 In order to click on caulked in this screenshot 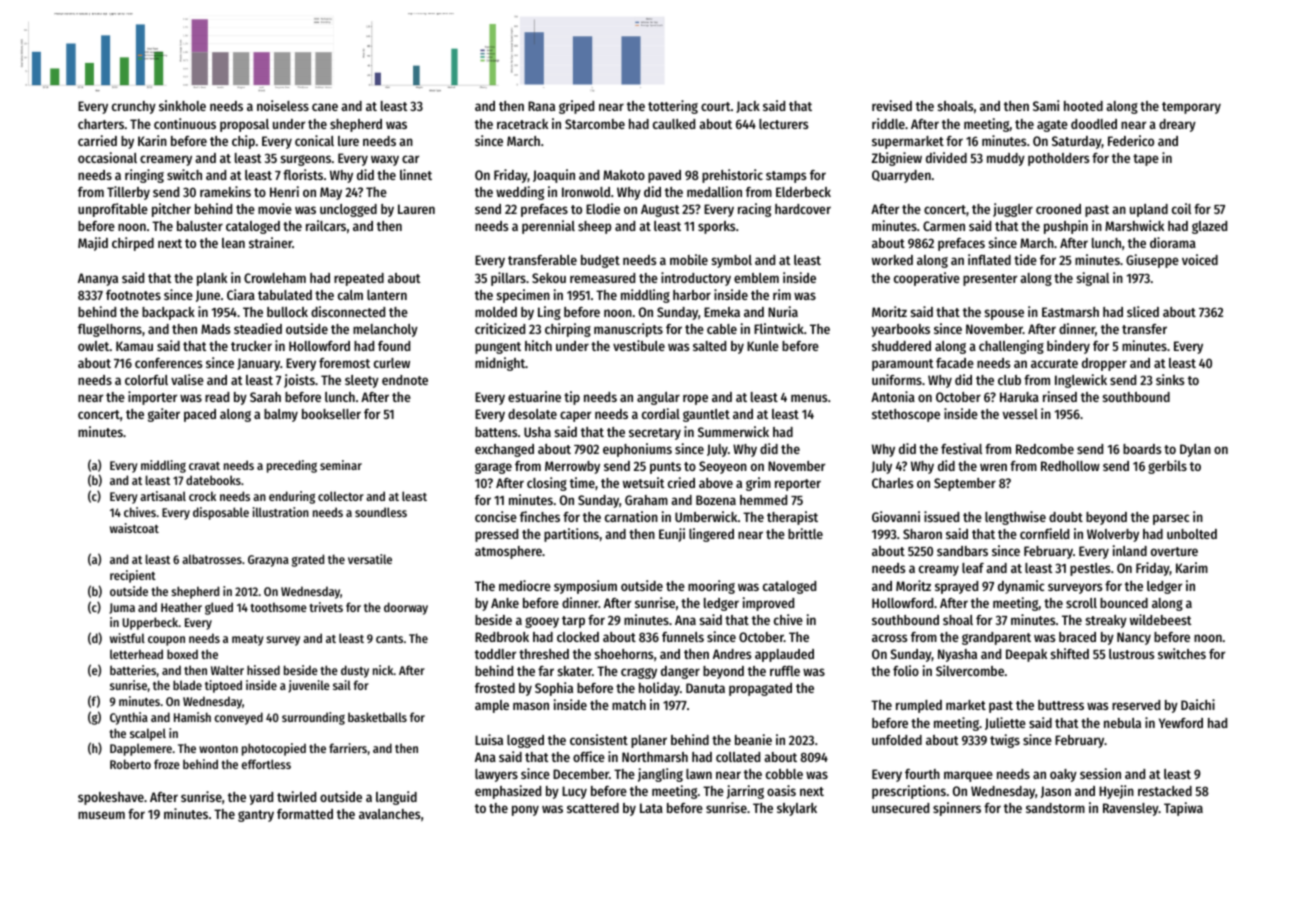, I will do `click(674, 124)`.
